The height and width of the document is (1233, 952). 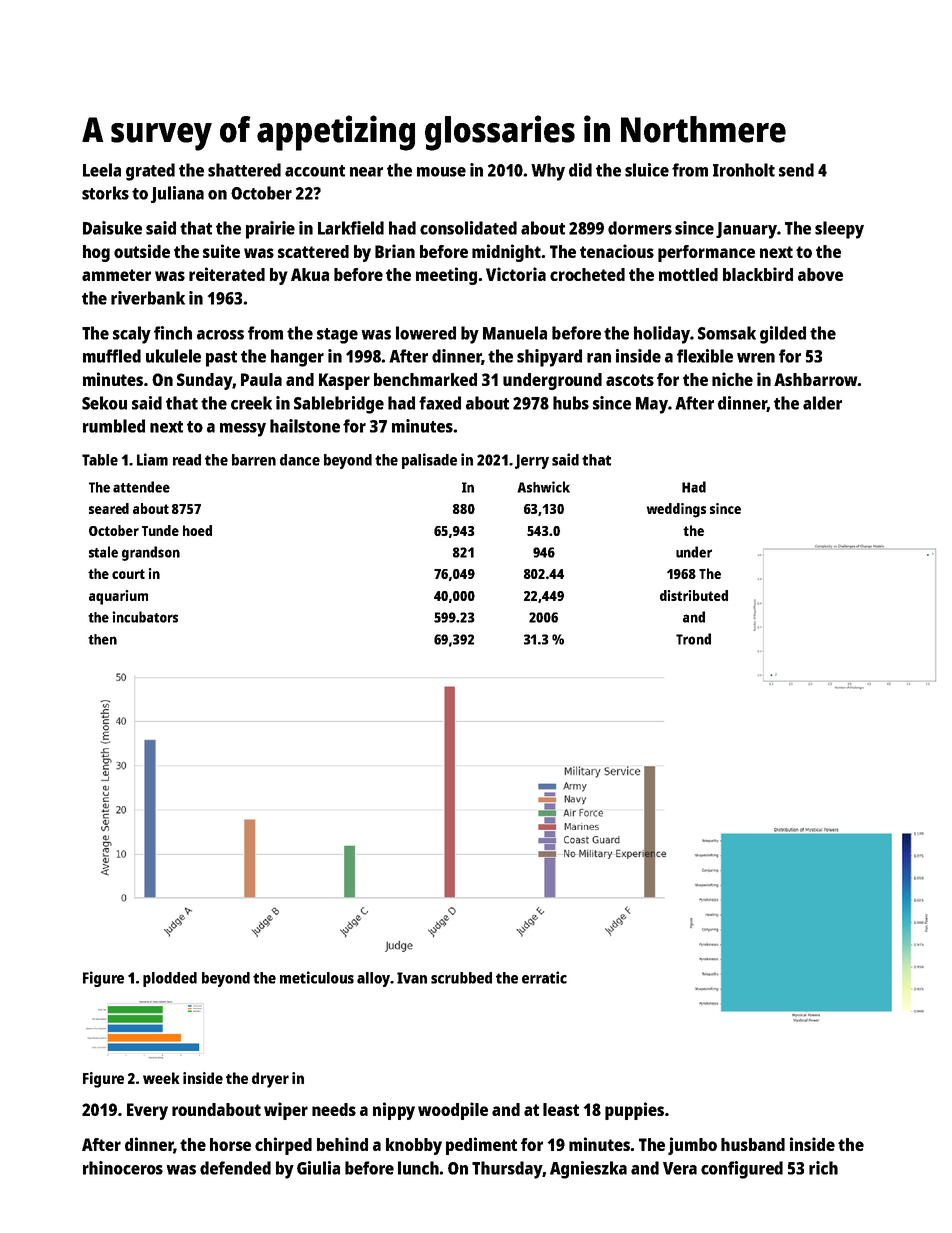 I want to click on distributed, so click(x=694, y=595).
